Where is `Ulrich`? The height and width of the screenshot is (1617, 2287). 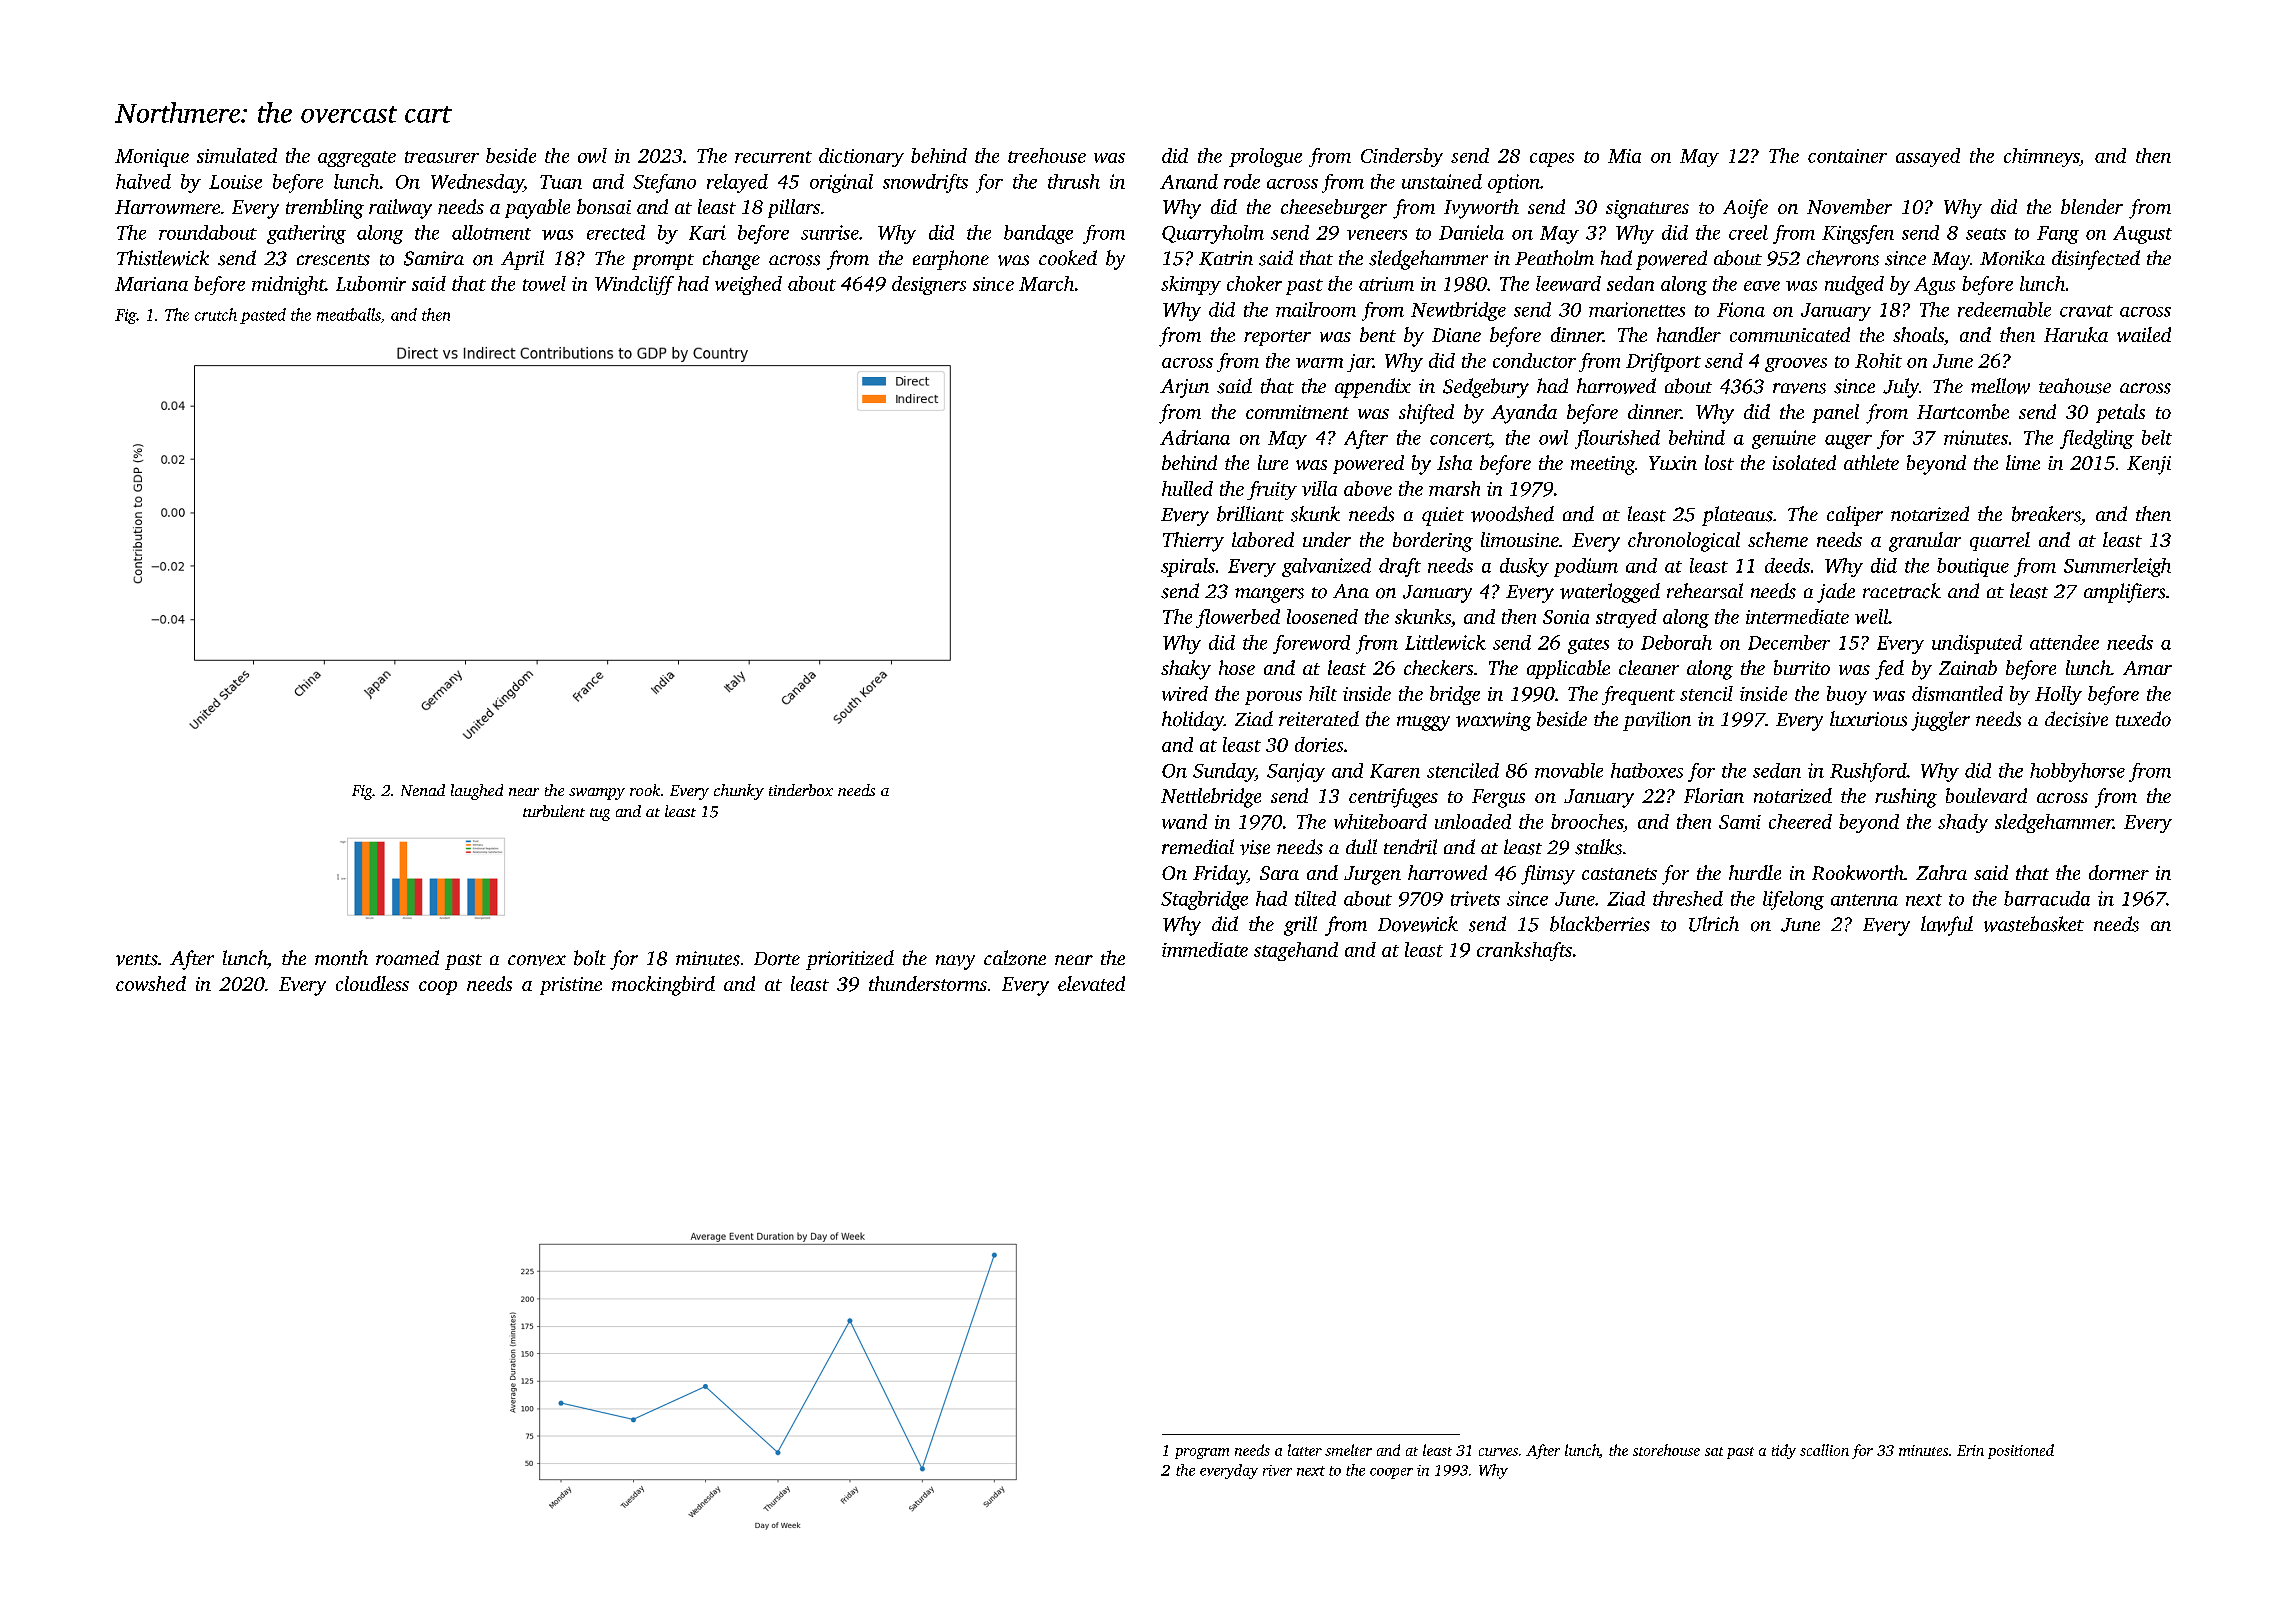 Ulrich is located at coordinates (1714, 924).
